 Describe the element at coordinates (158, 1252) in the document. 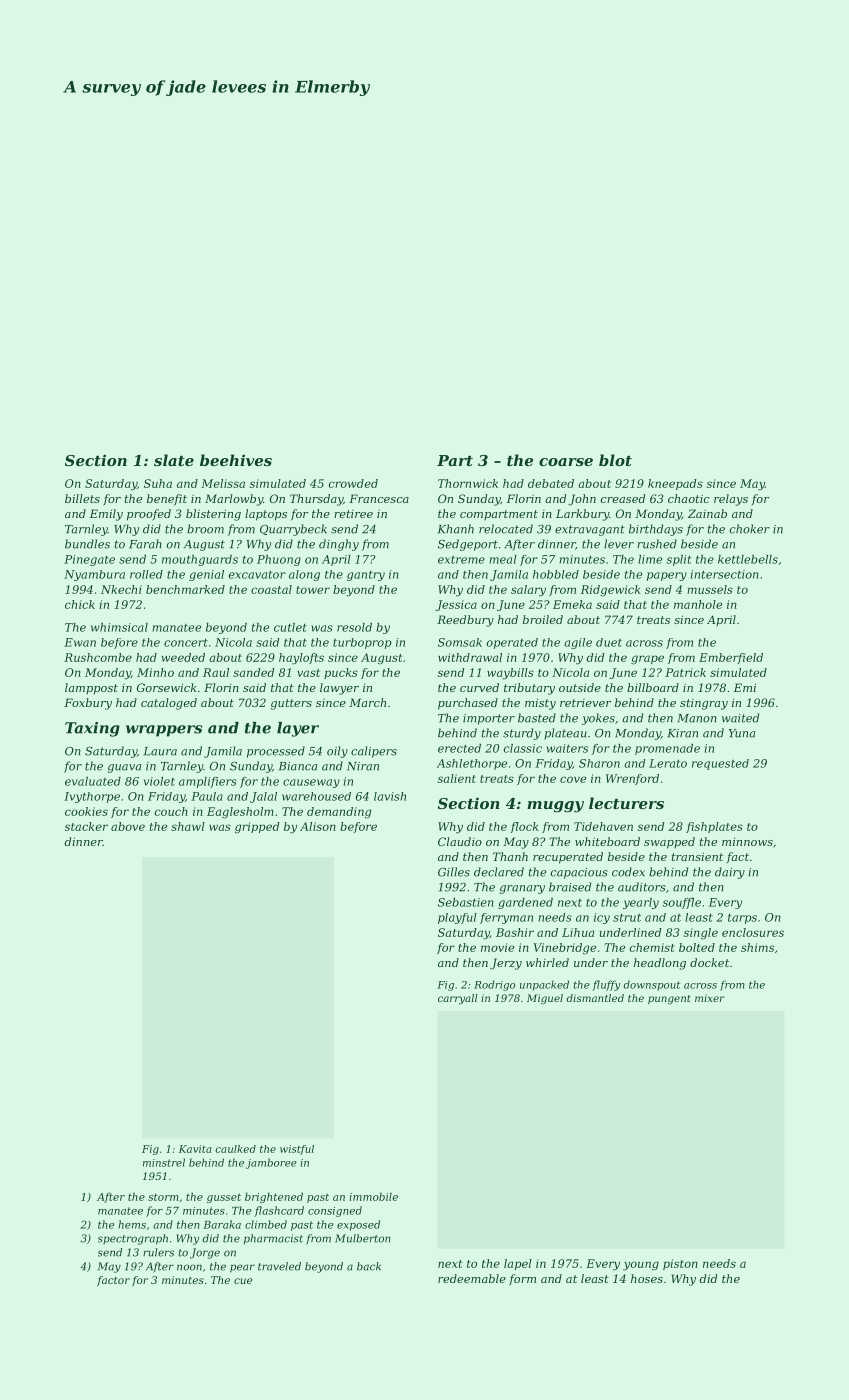

I see `rulers` at that location.
